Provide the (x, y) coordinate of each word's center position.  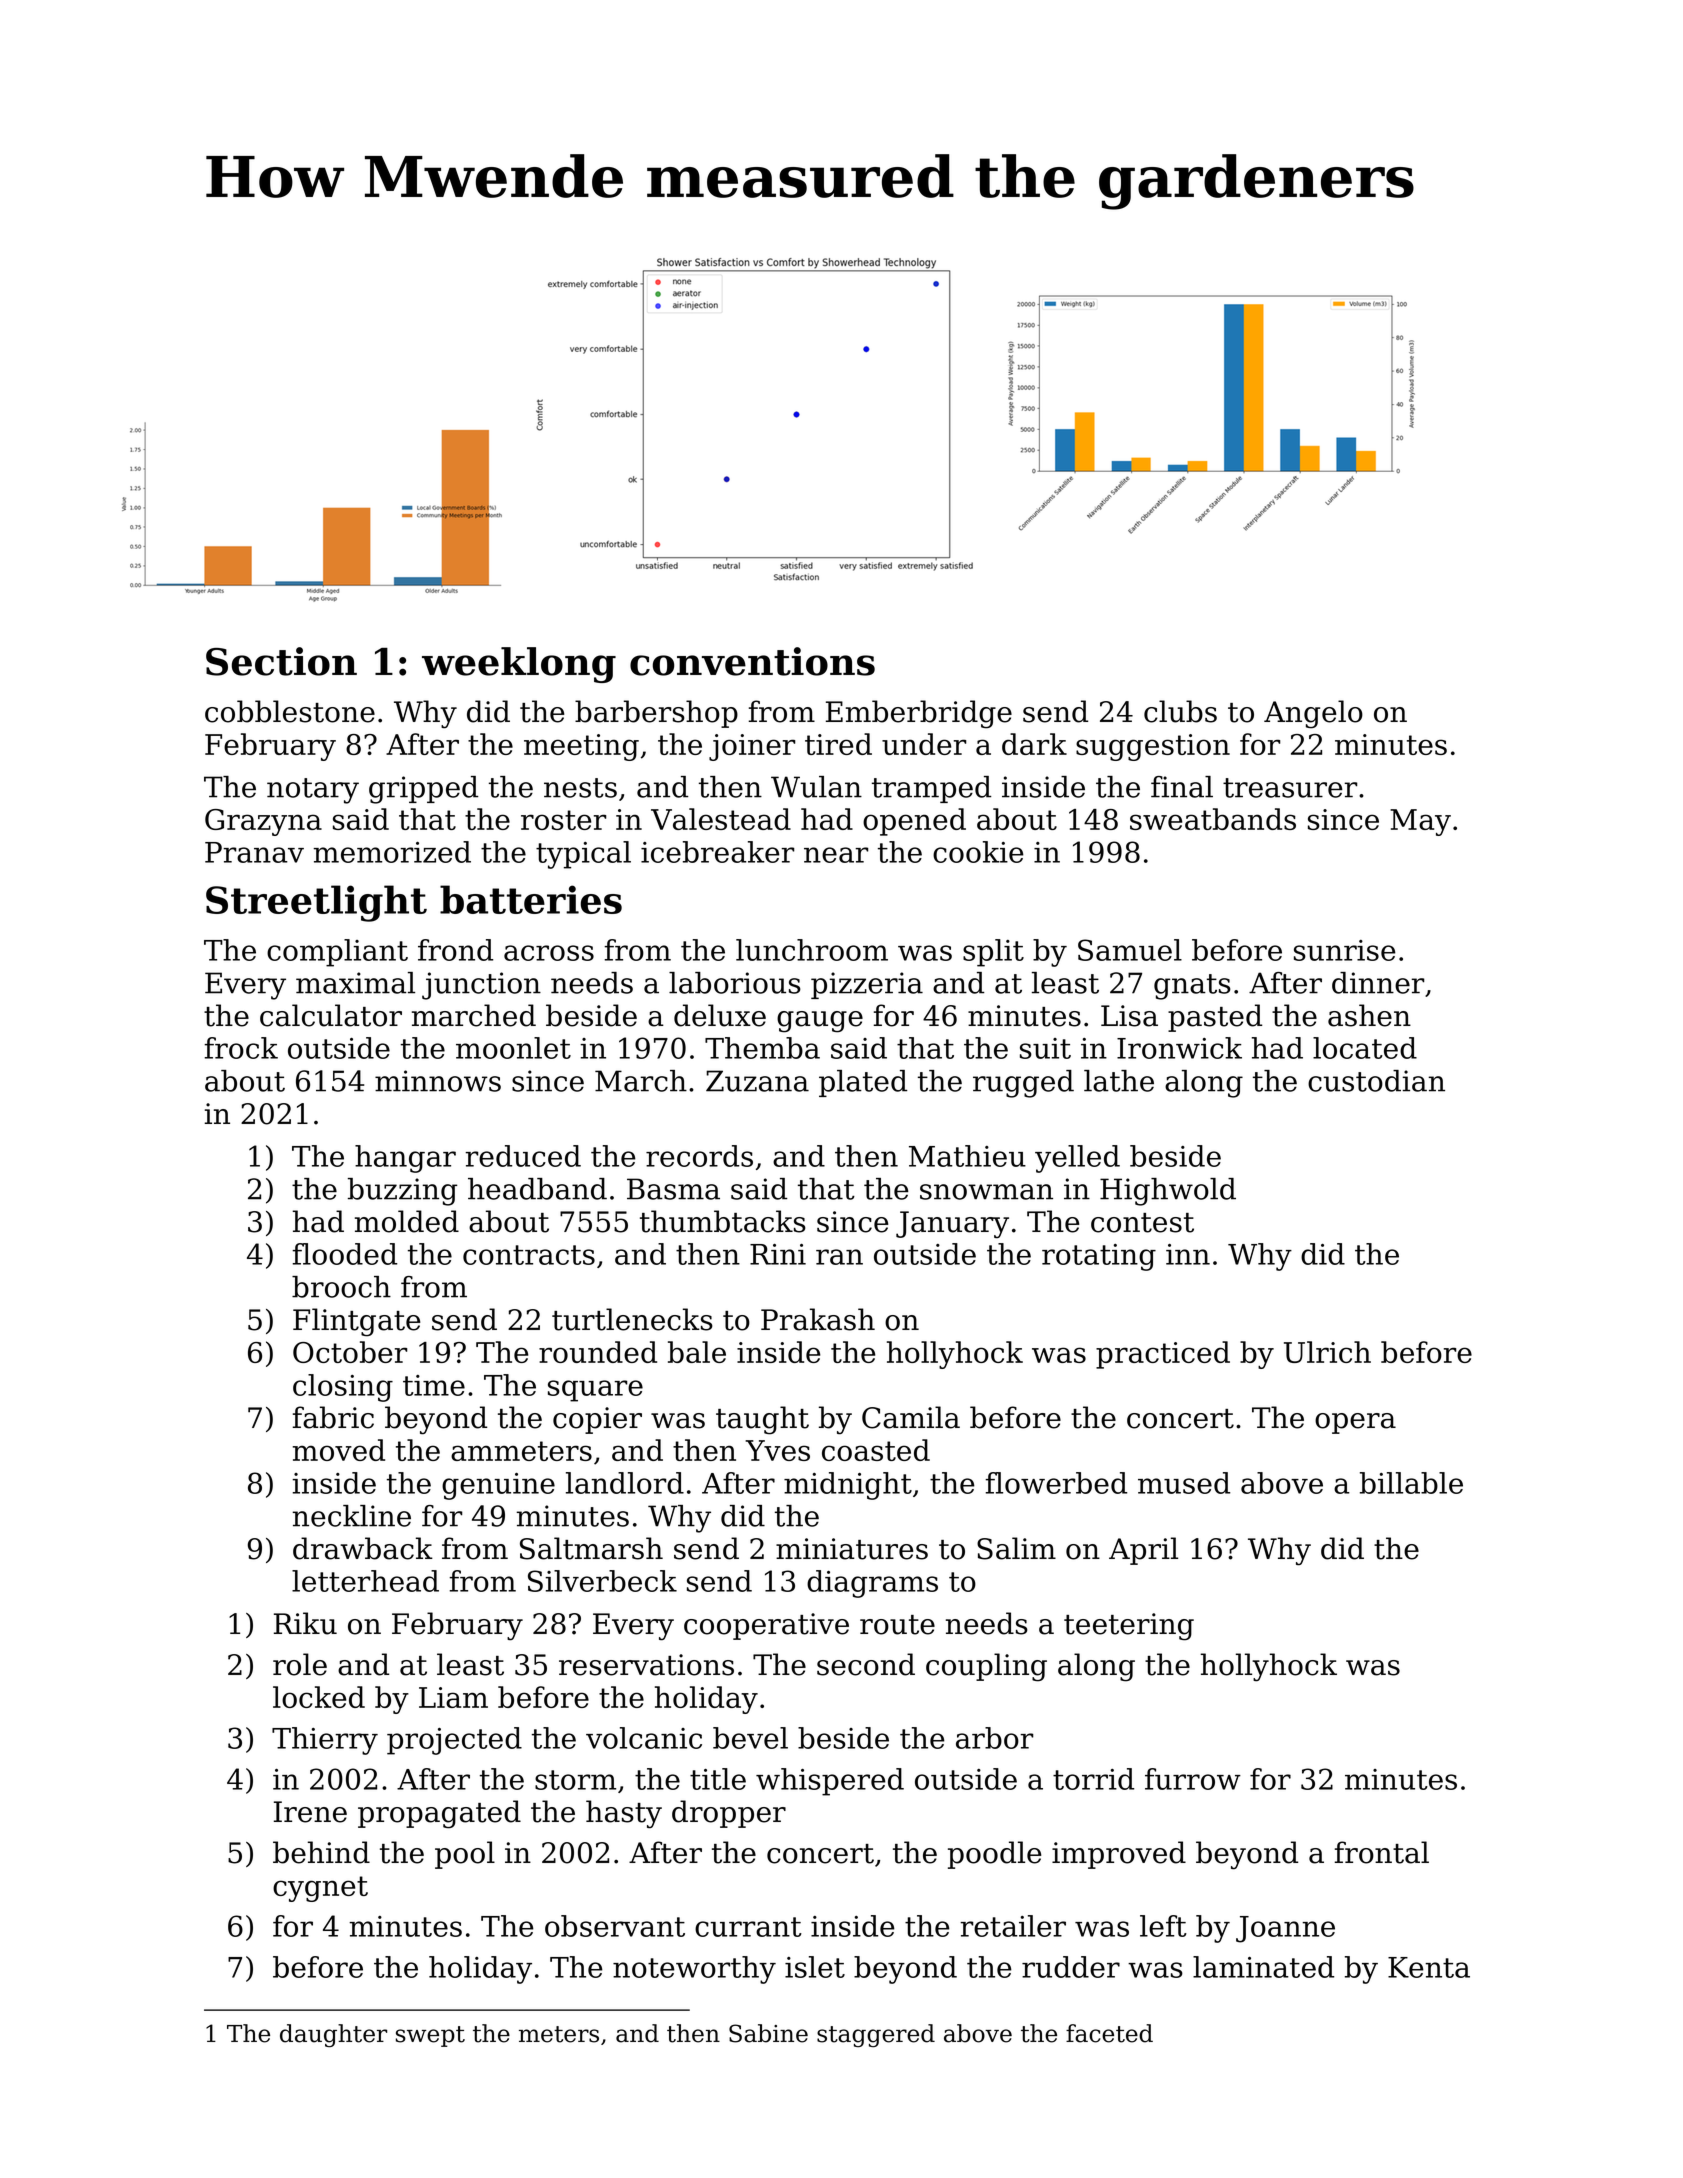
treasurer (1290, 788)
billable (1411, 1483)
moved (339, 1450)
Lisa (1129, 1016)
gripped (423, 790)
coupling (986, 1667)
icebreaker (717, 852)
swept (430, 2036)
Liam (453, 1697)
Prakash (818, 1319)
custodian (1376, 1081)
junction (481, 986)
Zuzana (757, 1081)
